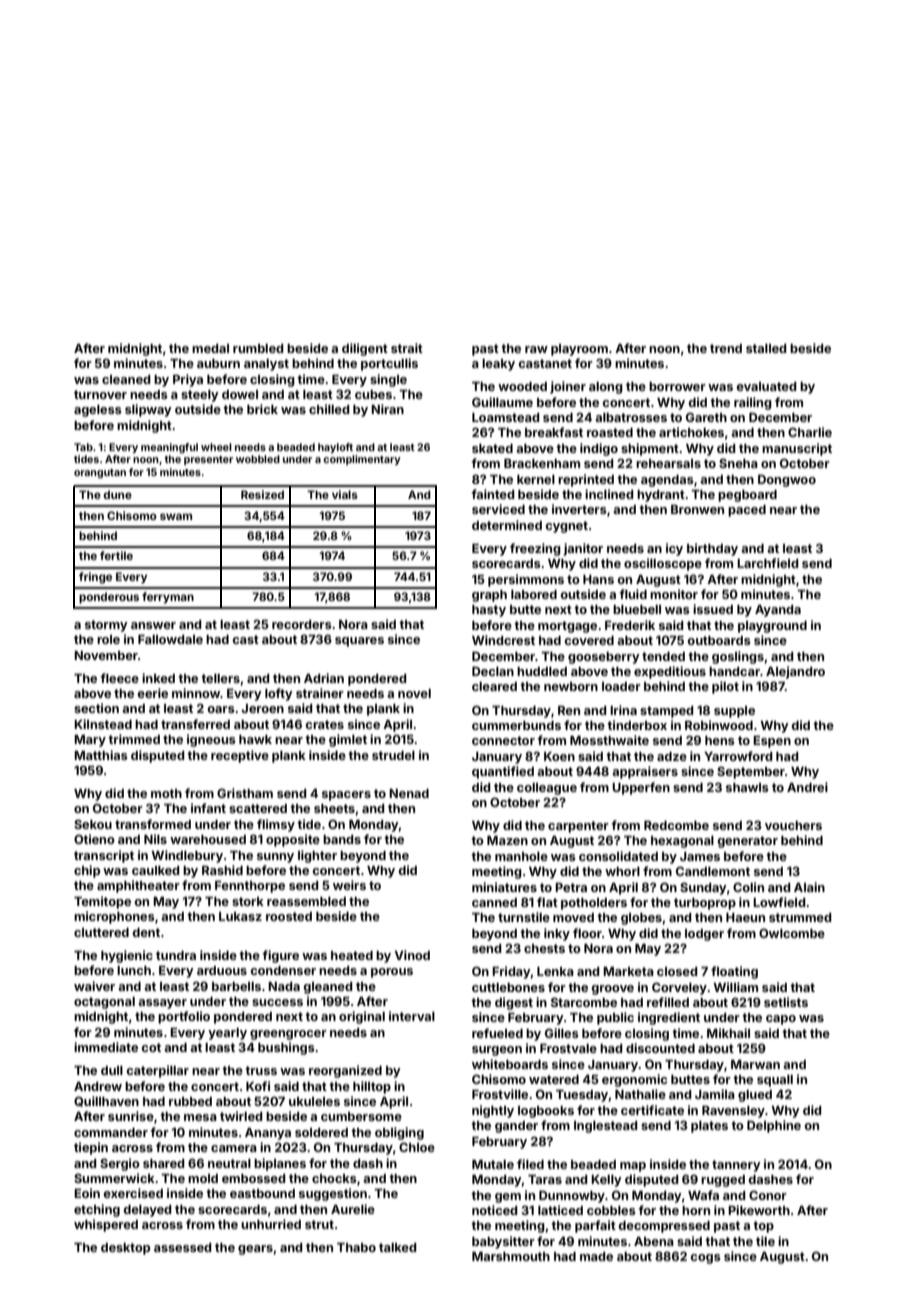 The height and width of the document is (1316, 908). I want to click on trimmed, so click(134, 739).
